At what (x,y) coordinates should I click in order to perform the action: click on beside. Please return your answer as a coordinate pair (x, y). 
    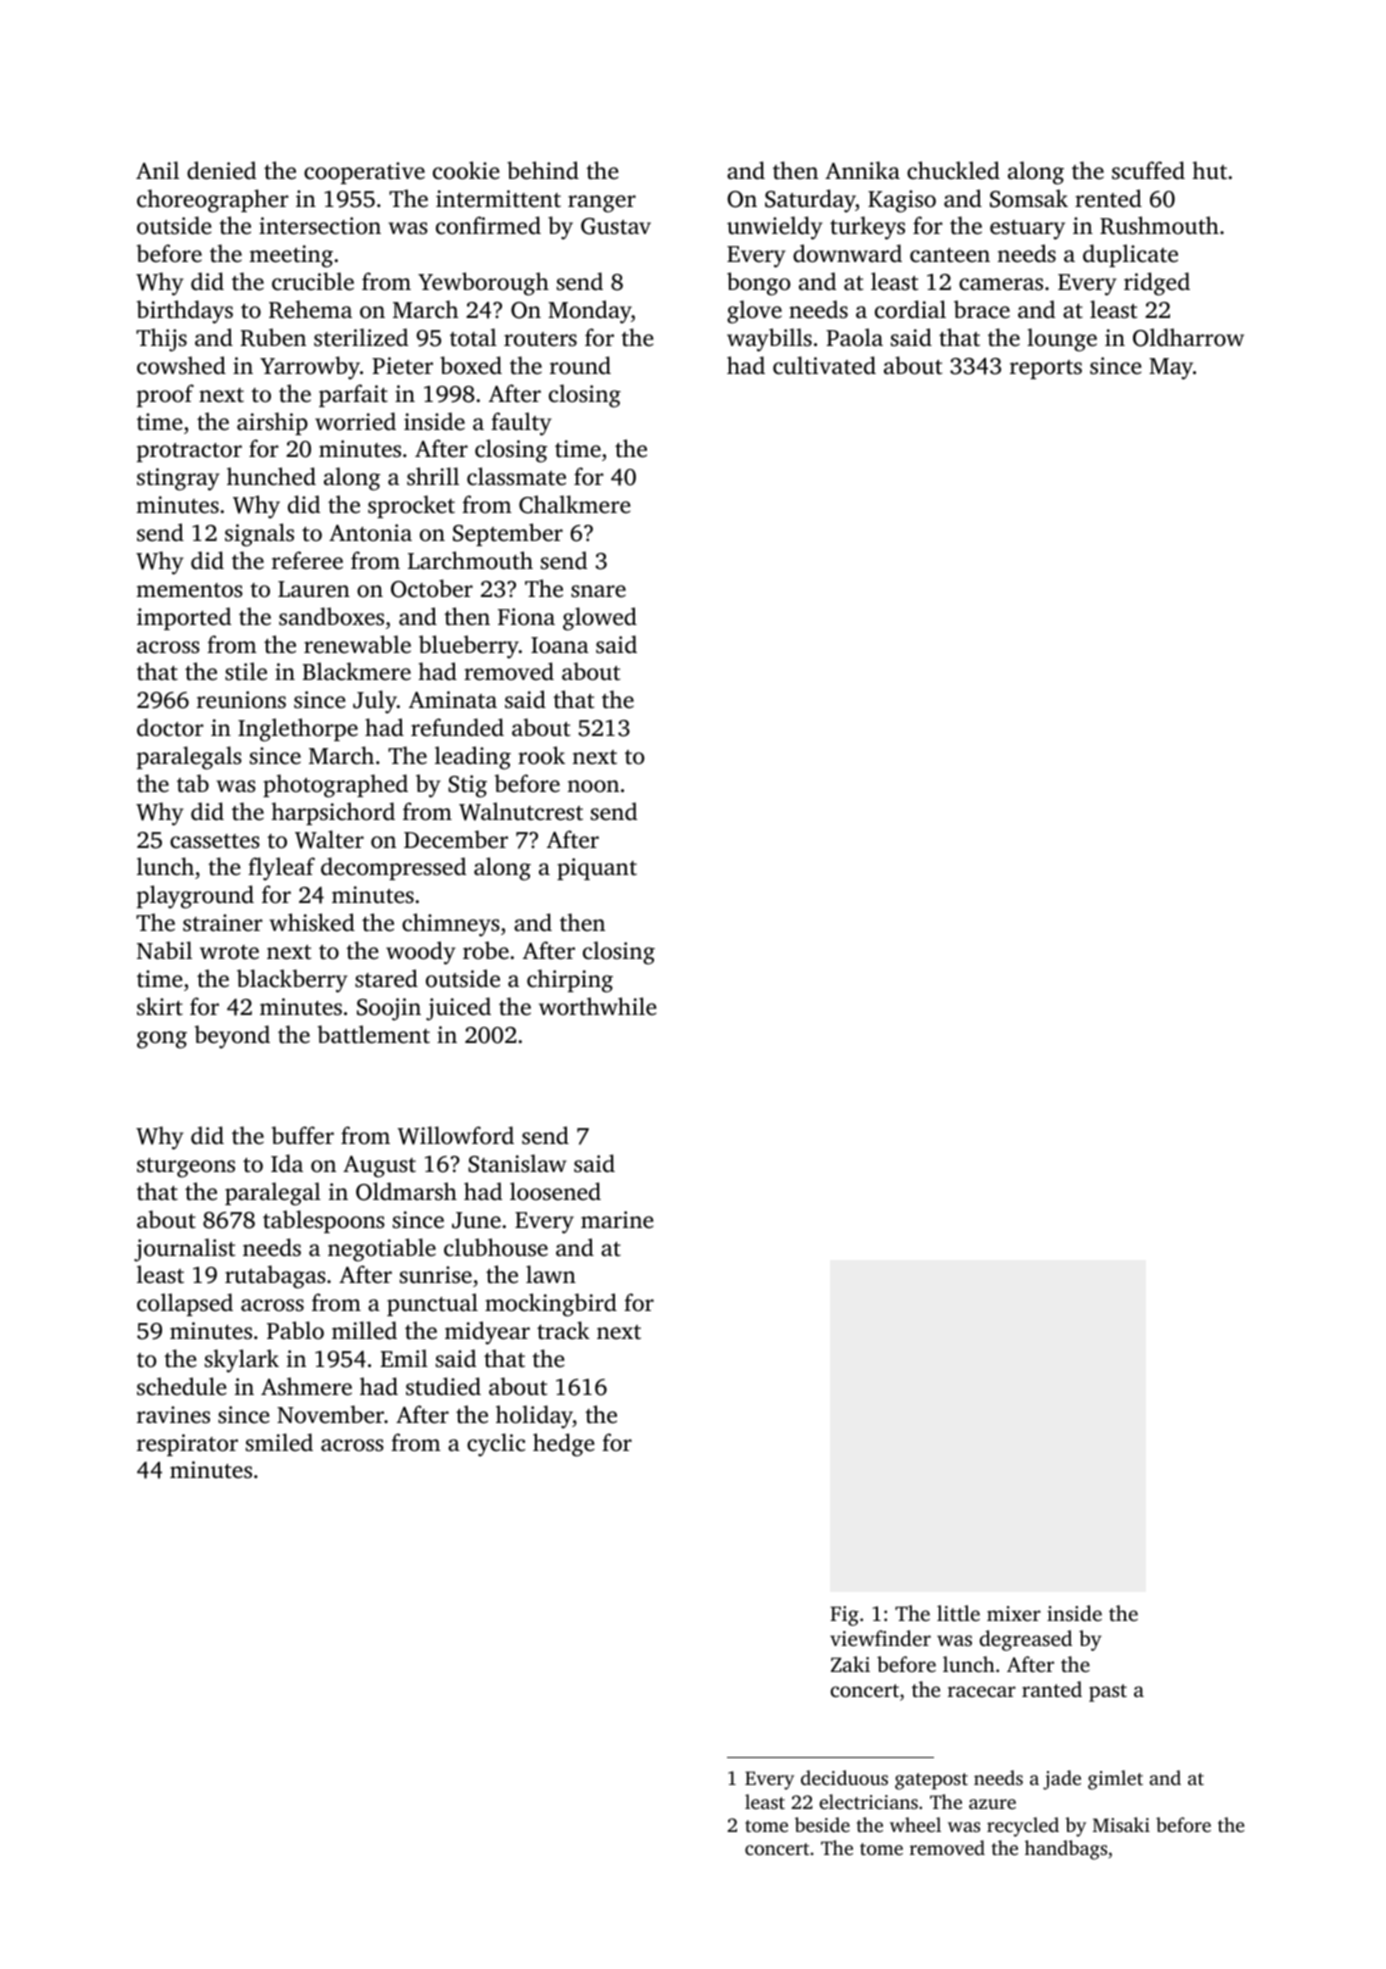
    Looking at the image, I should click on (822, 1824).
